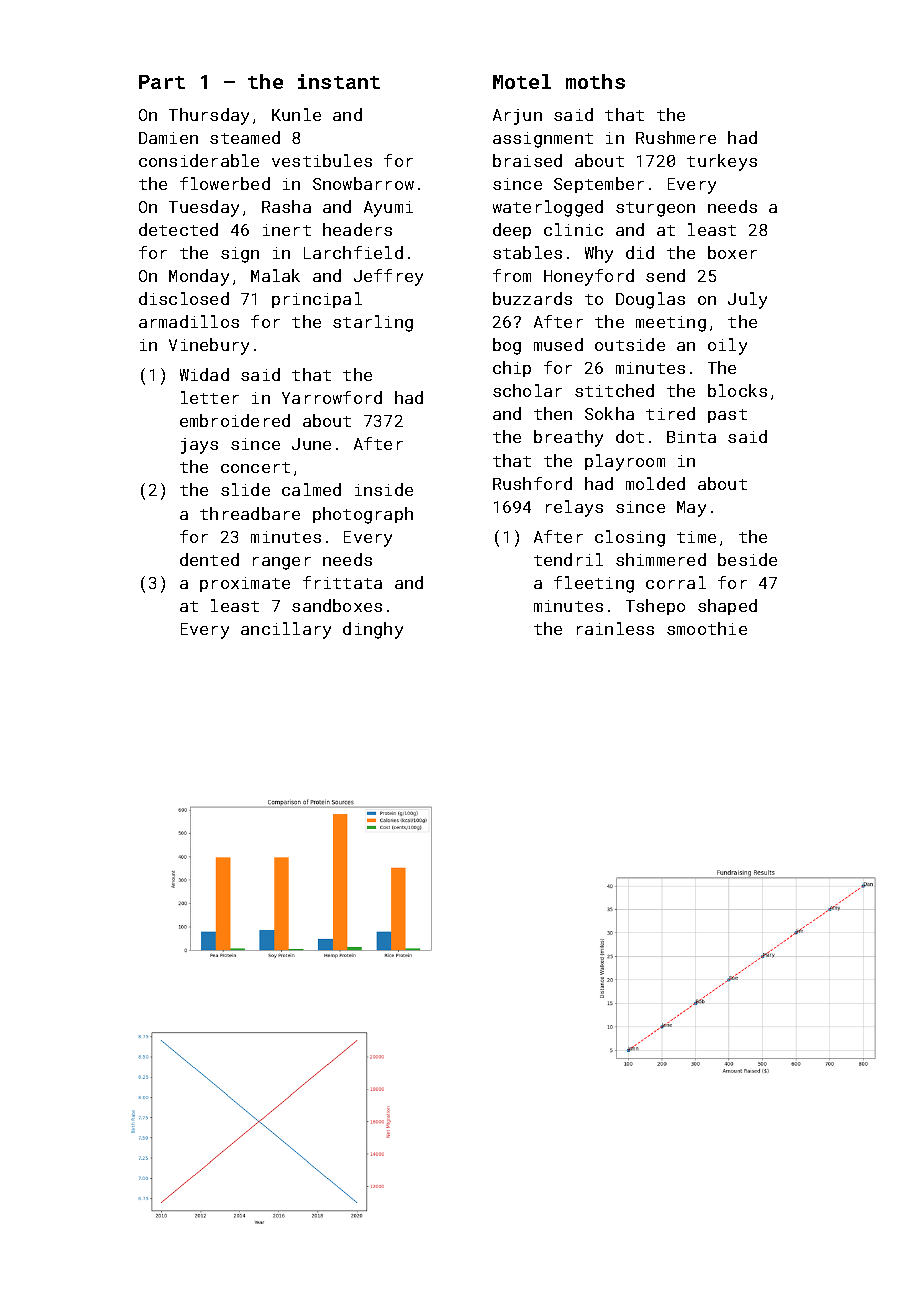 This document has height=1311, width=924. What do you see at coordinates (512, 231) in the document?
I see `deep` at bounding box center [512, 231].
